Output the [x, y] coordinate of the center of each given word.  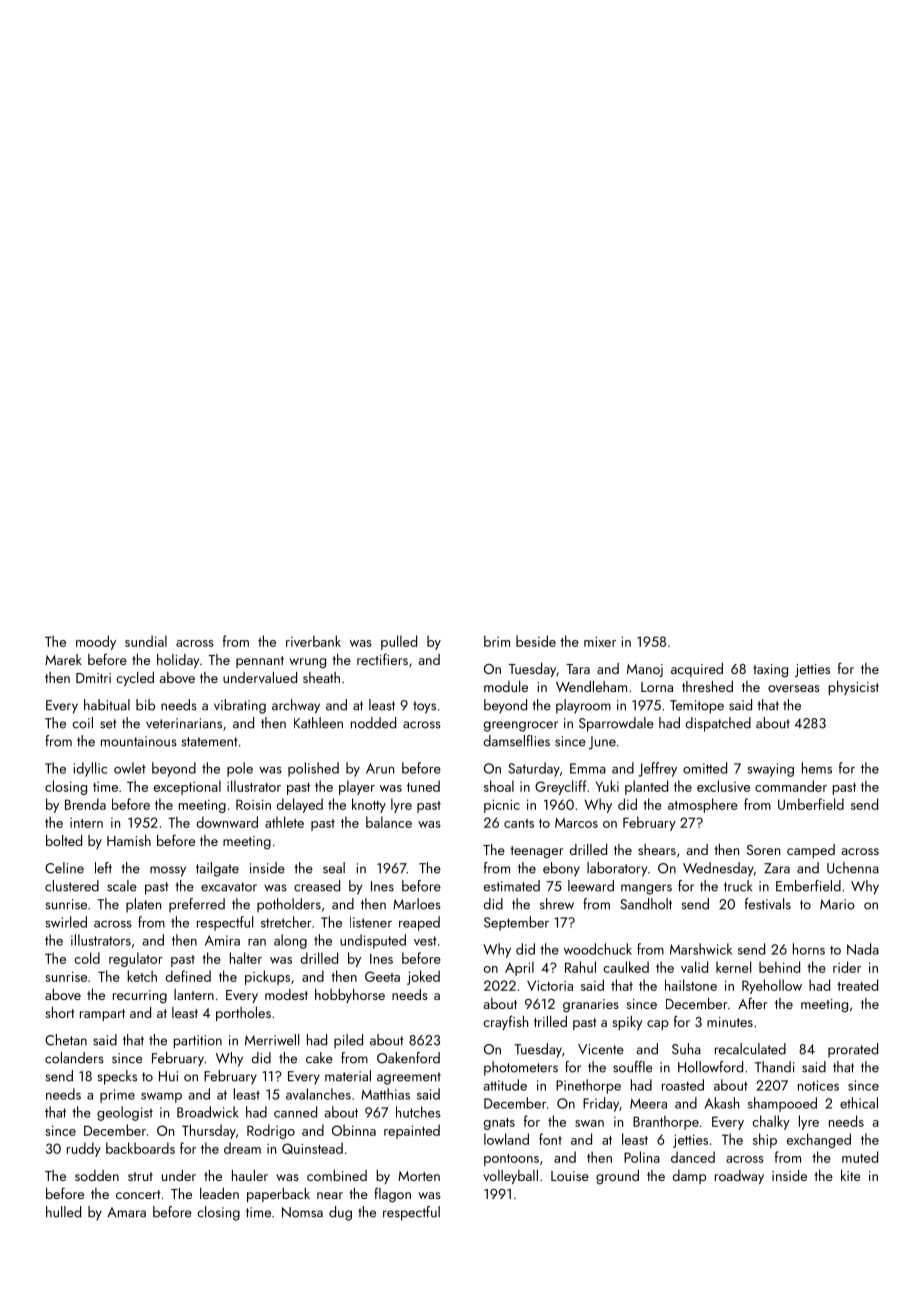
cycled [135, 679]
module [506, 686]
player [357, 787]
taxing [770, 671]
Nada [863, 949]
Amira [222, 940]
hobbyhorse [350, 996]
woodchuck [598, 949]
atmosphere [703, 805]
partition [197, 1042]
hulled [63, 1212]
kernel [733, 967]
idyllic [90, 769]
